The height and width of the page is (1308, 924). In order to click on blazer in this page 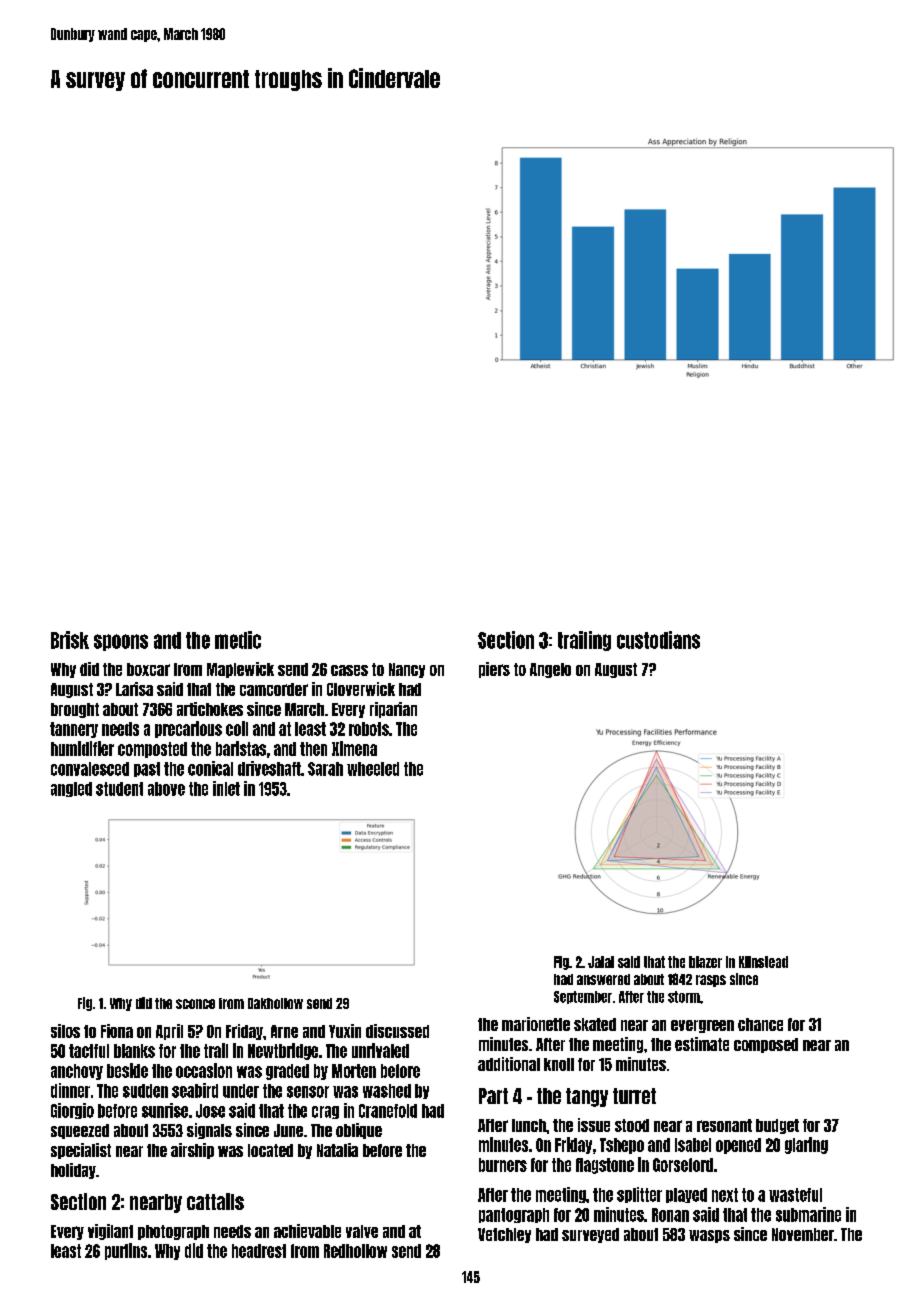, I will do `click(705, 962)`.
